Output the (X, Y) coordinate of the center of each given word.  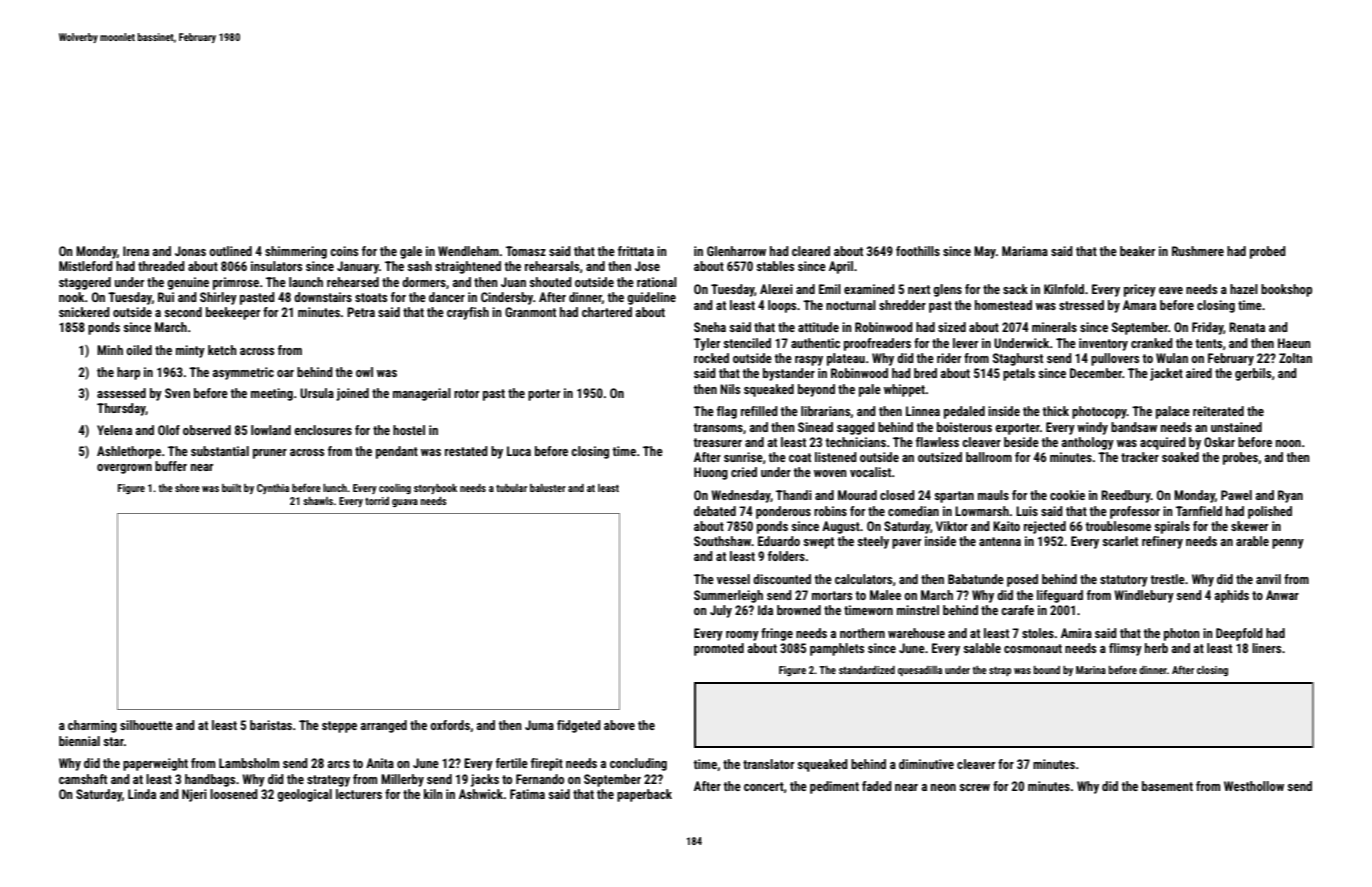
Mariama (1025, 251)
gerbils (1253, 374)
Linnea (923, 411)
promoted (719, 649)
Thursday (121, 409)
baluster (548, 488)
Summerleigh (728, 596)
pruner (270, 454)
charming (92, 726)
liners (1266, 648)
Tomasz (526, 251)
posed (1022, 580)
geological (304, 795)
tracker (1140, 457)
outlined (230, 251)
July (721, 611)
